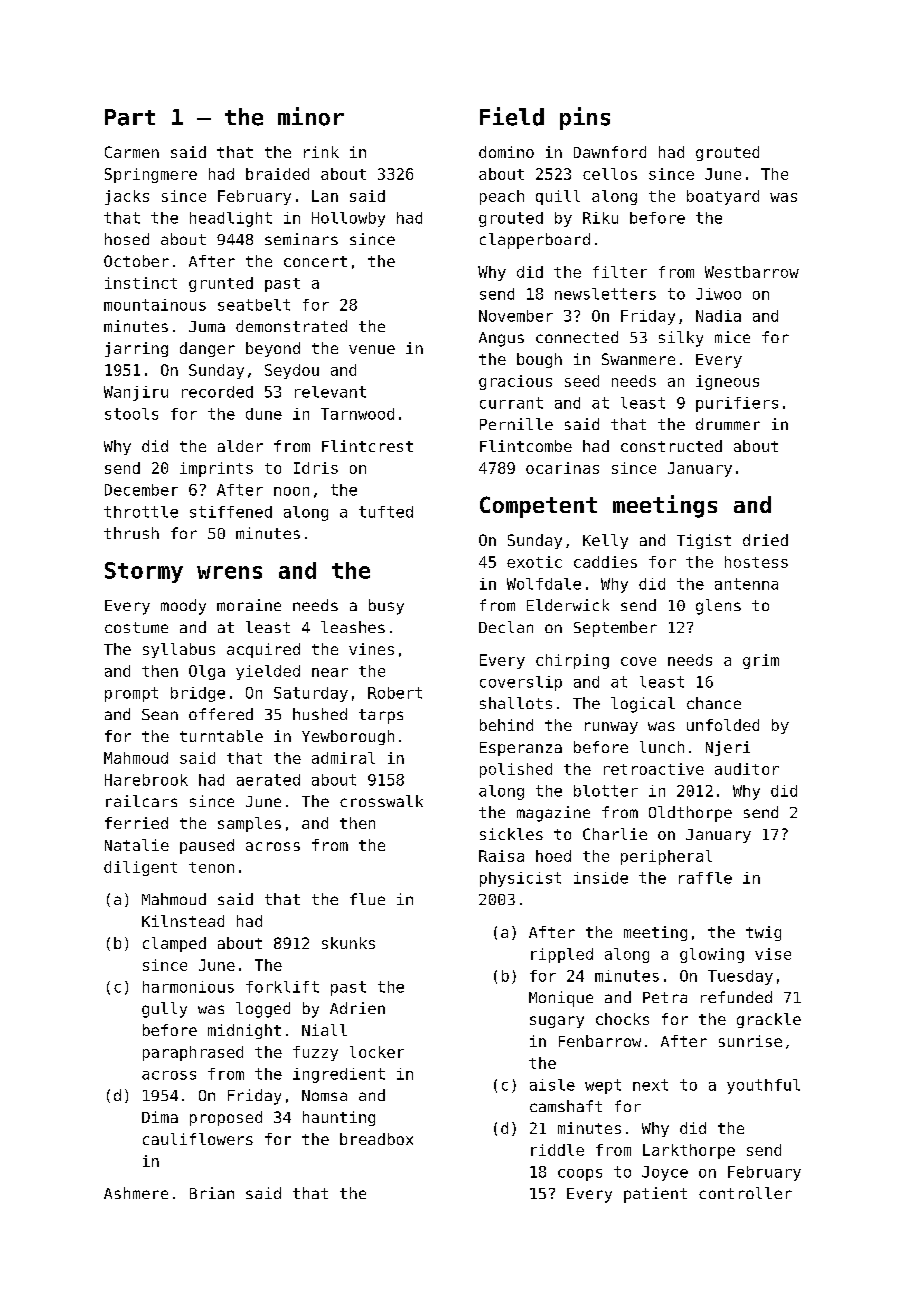  What do you see at coordinates (727, 382) in the page?
I see `igneous` at bounding box center [727, 382].
